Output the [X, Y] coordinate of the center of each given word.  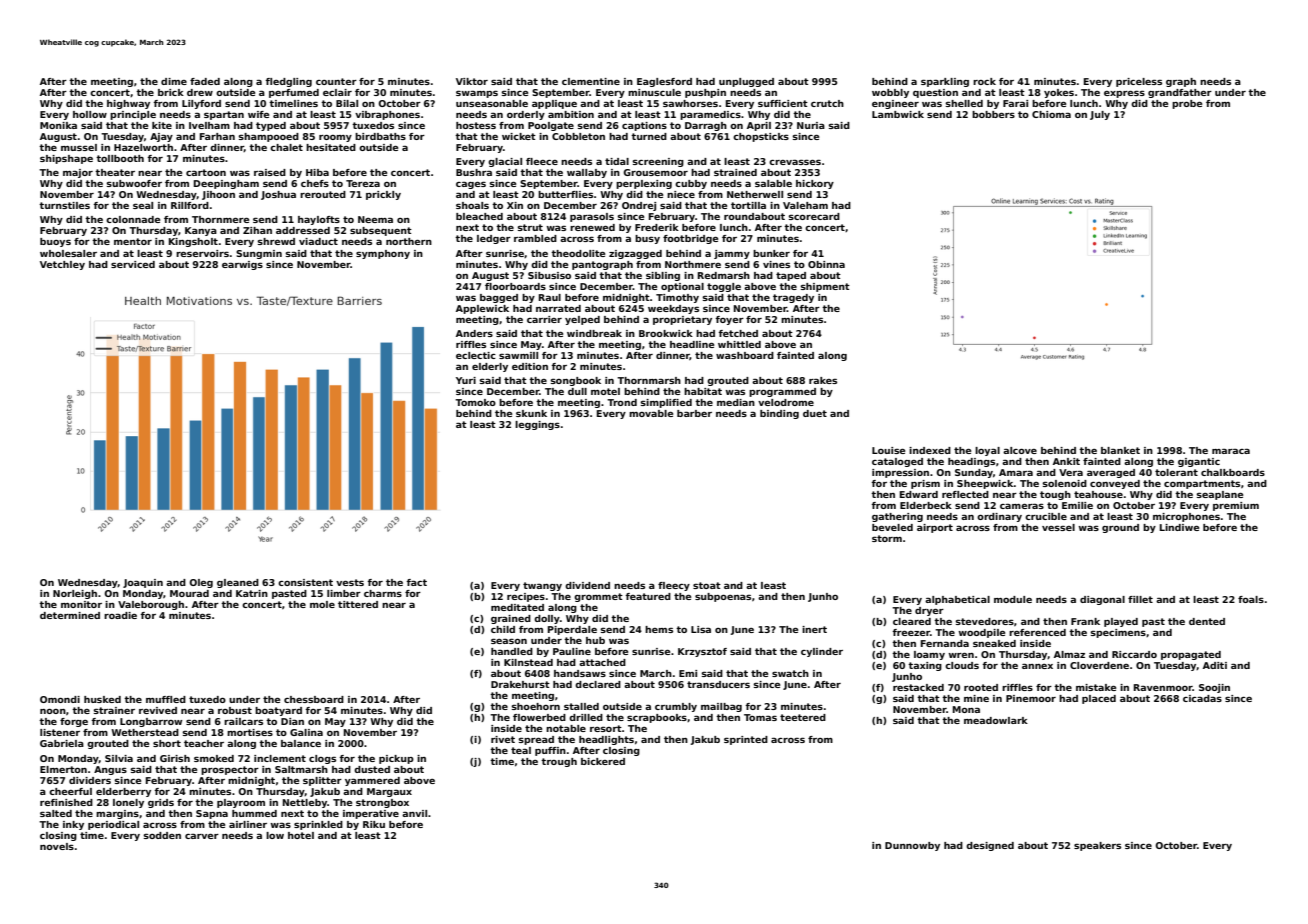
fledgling [288, 82]
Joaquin [143, 583]
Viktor [472, 81]
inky [73, 825]
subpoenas [723, 597]
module [1013, 599]
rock [984, 81]
